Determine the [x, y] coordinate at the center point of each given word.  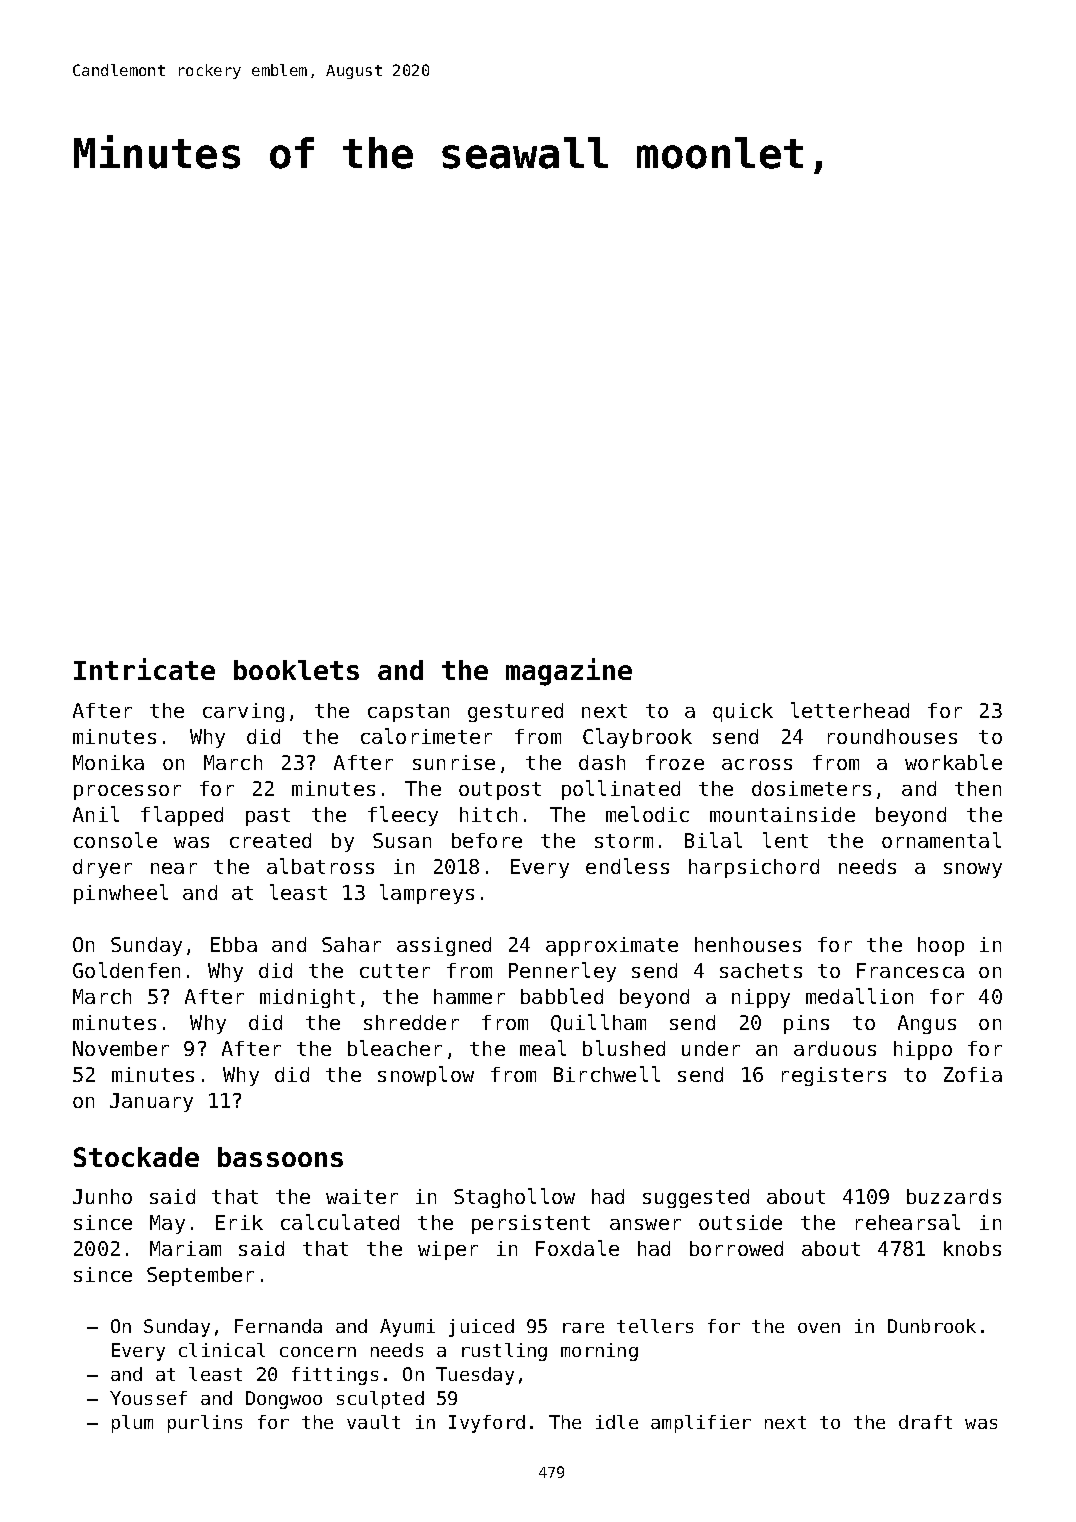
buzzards [954, 1196]
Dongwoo [284, 1400]
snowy [973, 870]
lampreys [427, 894]
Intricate [144, 669]
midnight [307, 998]
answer [645, 1224]
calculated [340, 1222]
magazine [569, 672]
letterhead [850, 710]
